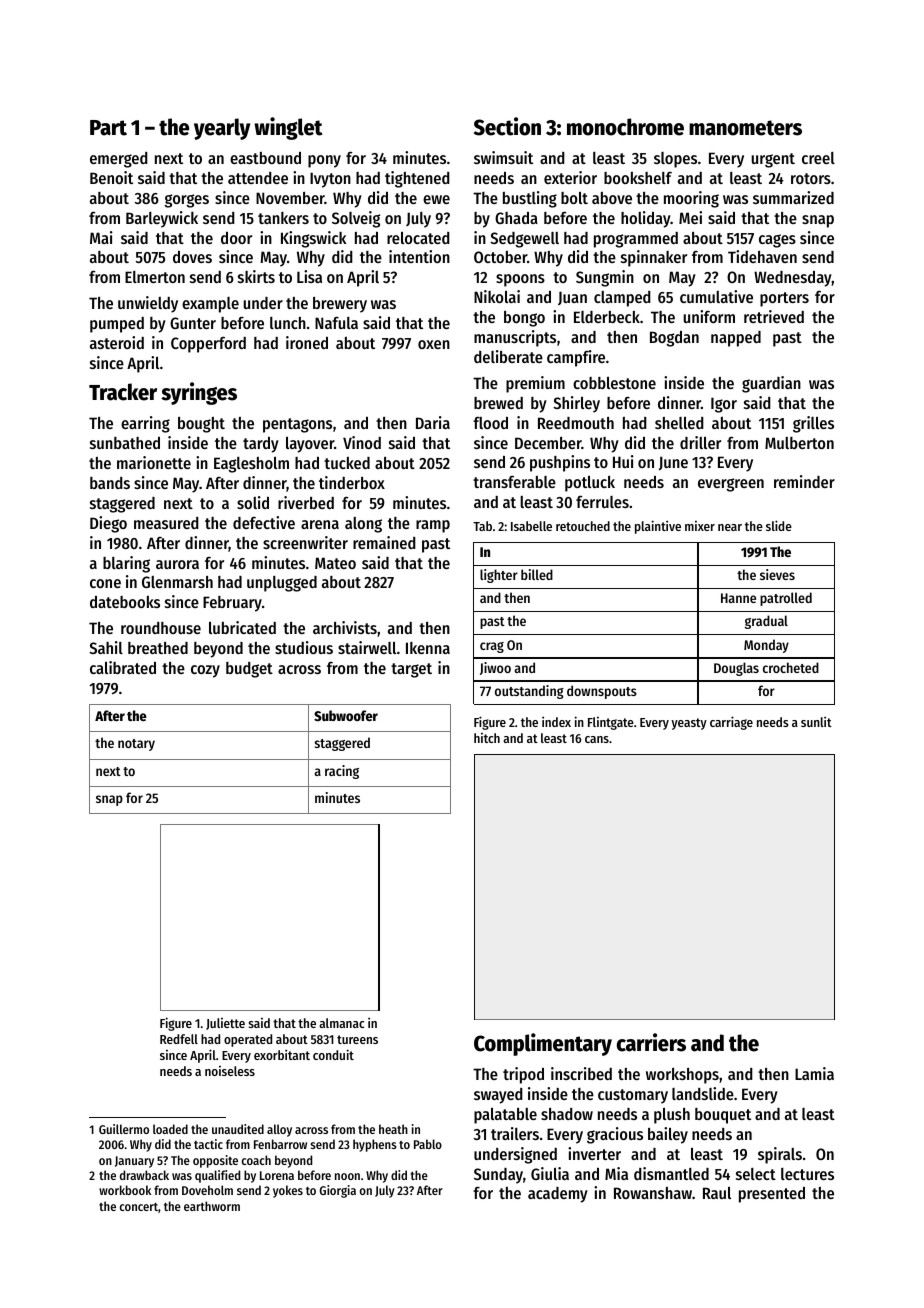  I want to click on sieves, so click(777, 574).
